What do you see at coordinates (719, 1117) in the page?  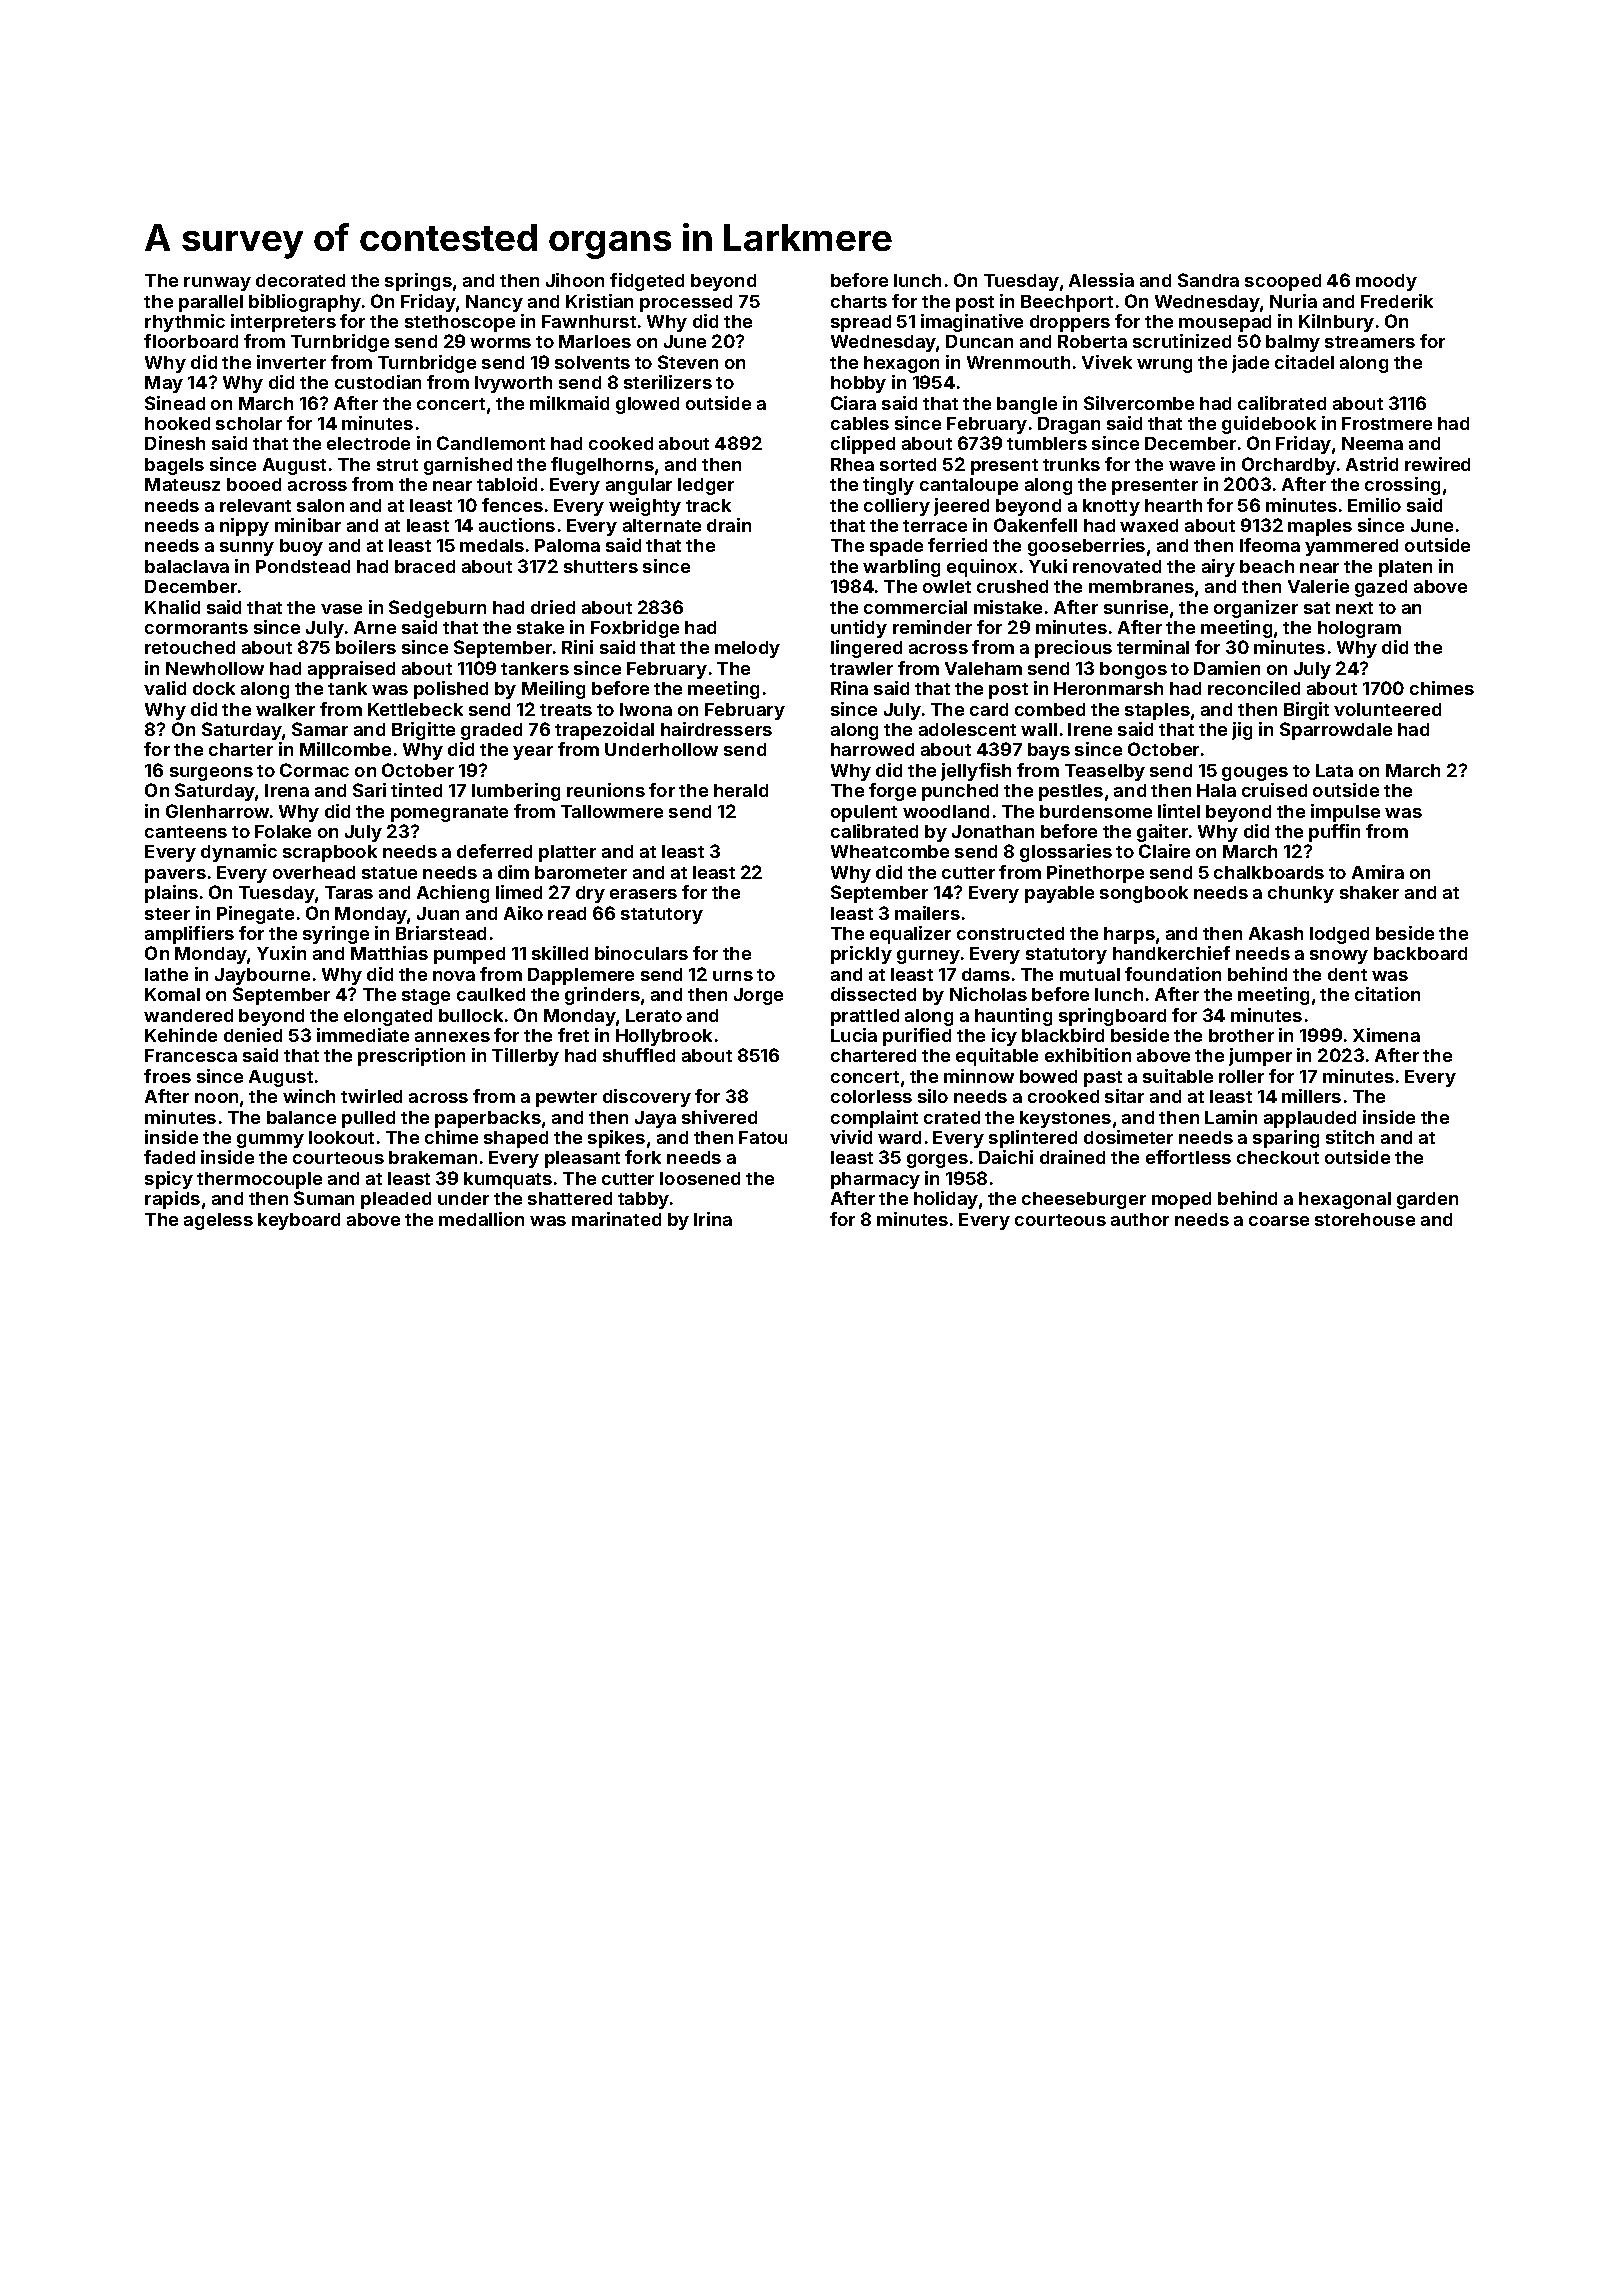 I see `shivered` at bounding box center [719, 1117].
